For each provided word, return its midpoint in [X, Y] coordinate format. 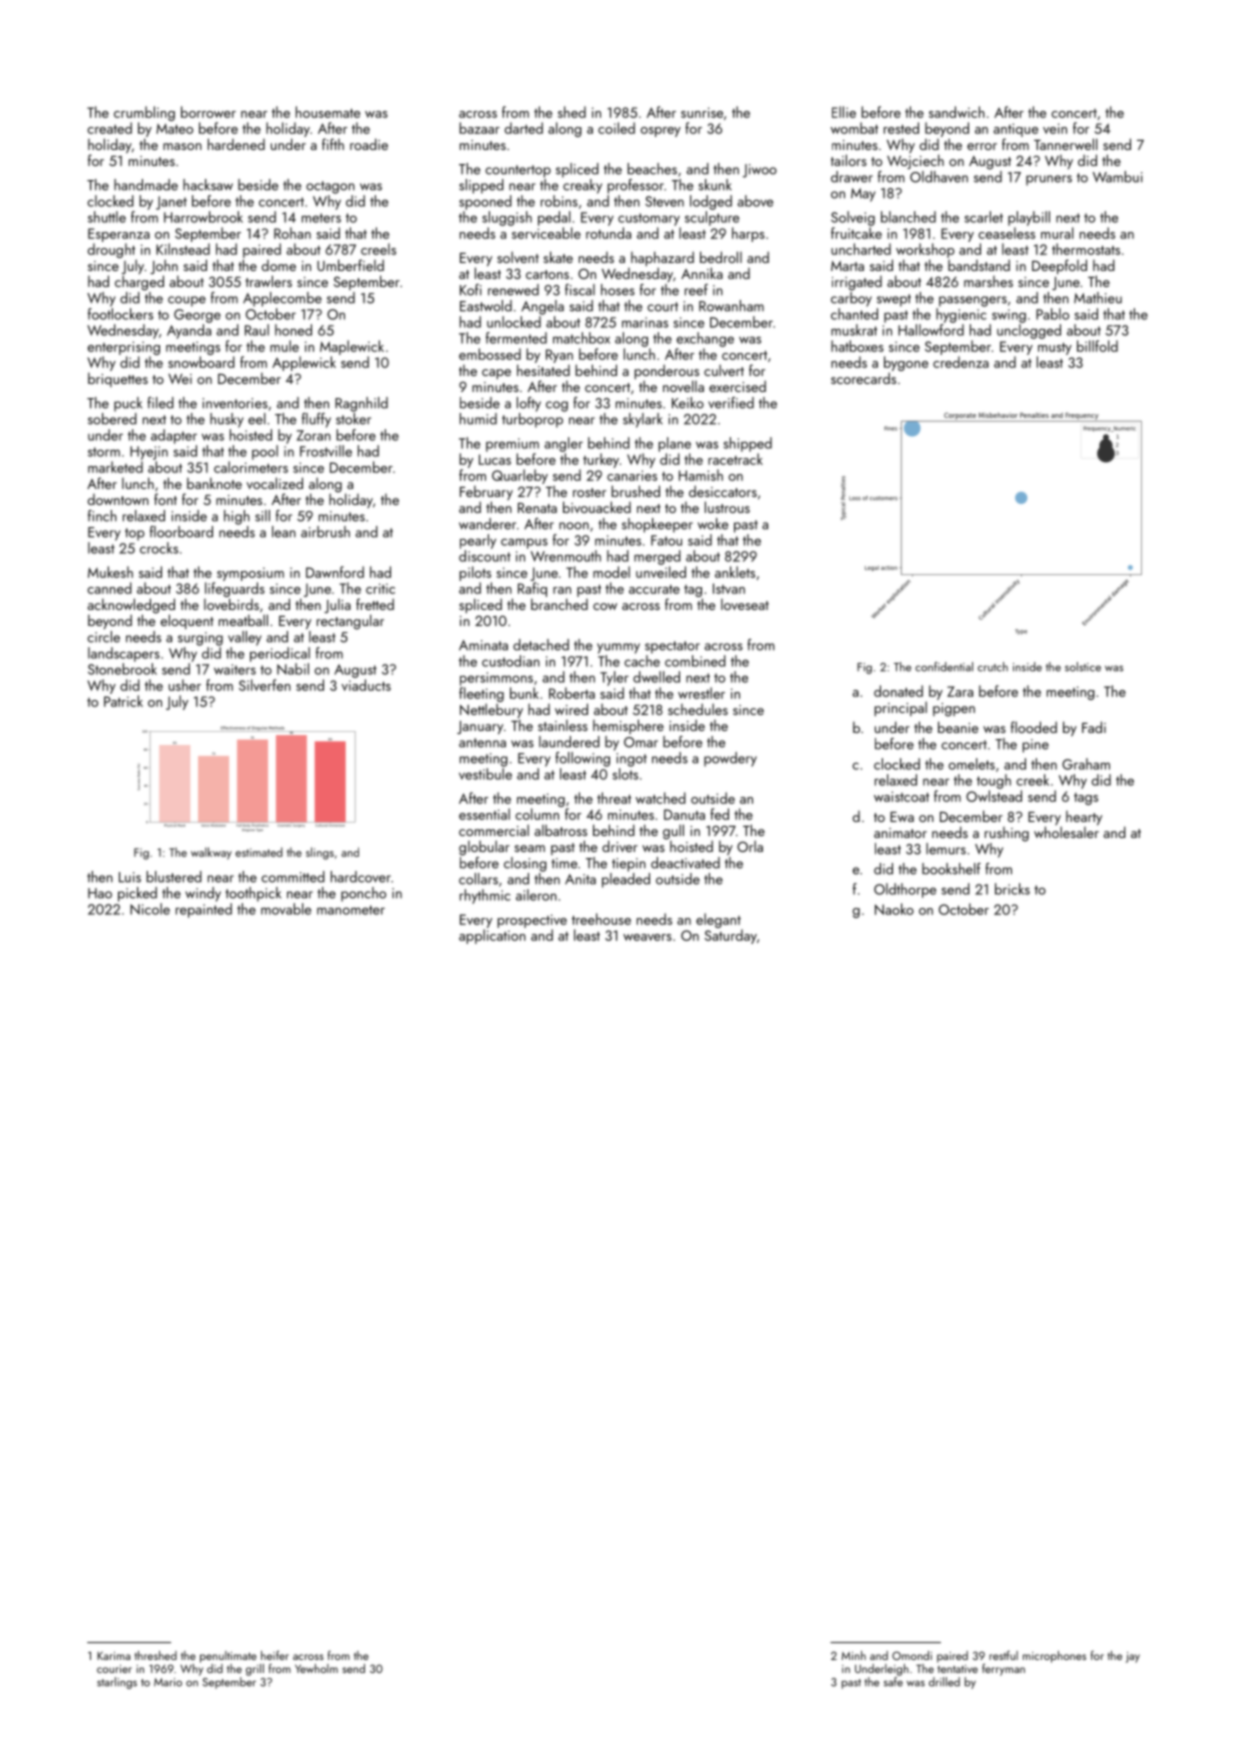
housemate [328, 112]
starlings [117, 1683]
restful [1003, 1655]
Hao [100, 893]
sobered [112, 419]
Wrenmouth [566, 556]
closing [525, 864]
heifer [275, 1655]
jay [1133, 1657]
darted [524, 128]
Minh [854, 1655]
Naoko [894, 909]
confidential [944, 667]
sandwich [957, 112]
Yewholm [316, 1668]
